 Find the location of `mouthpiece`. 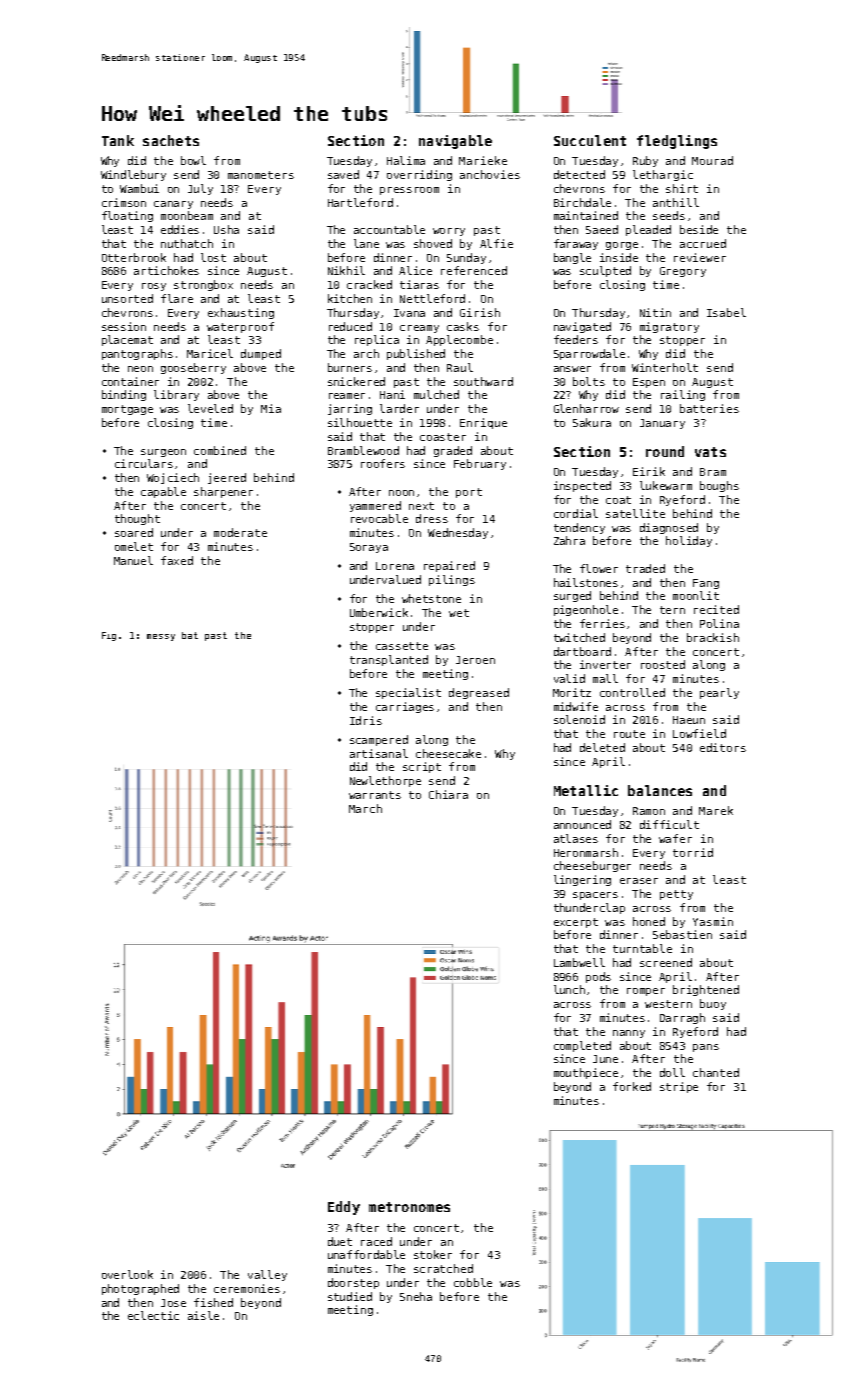

mouthpiece is located at coordinates (586, 1073).
